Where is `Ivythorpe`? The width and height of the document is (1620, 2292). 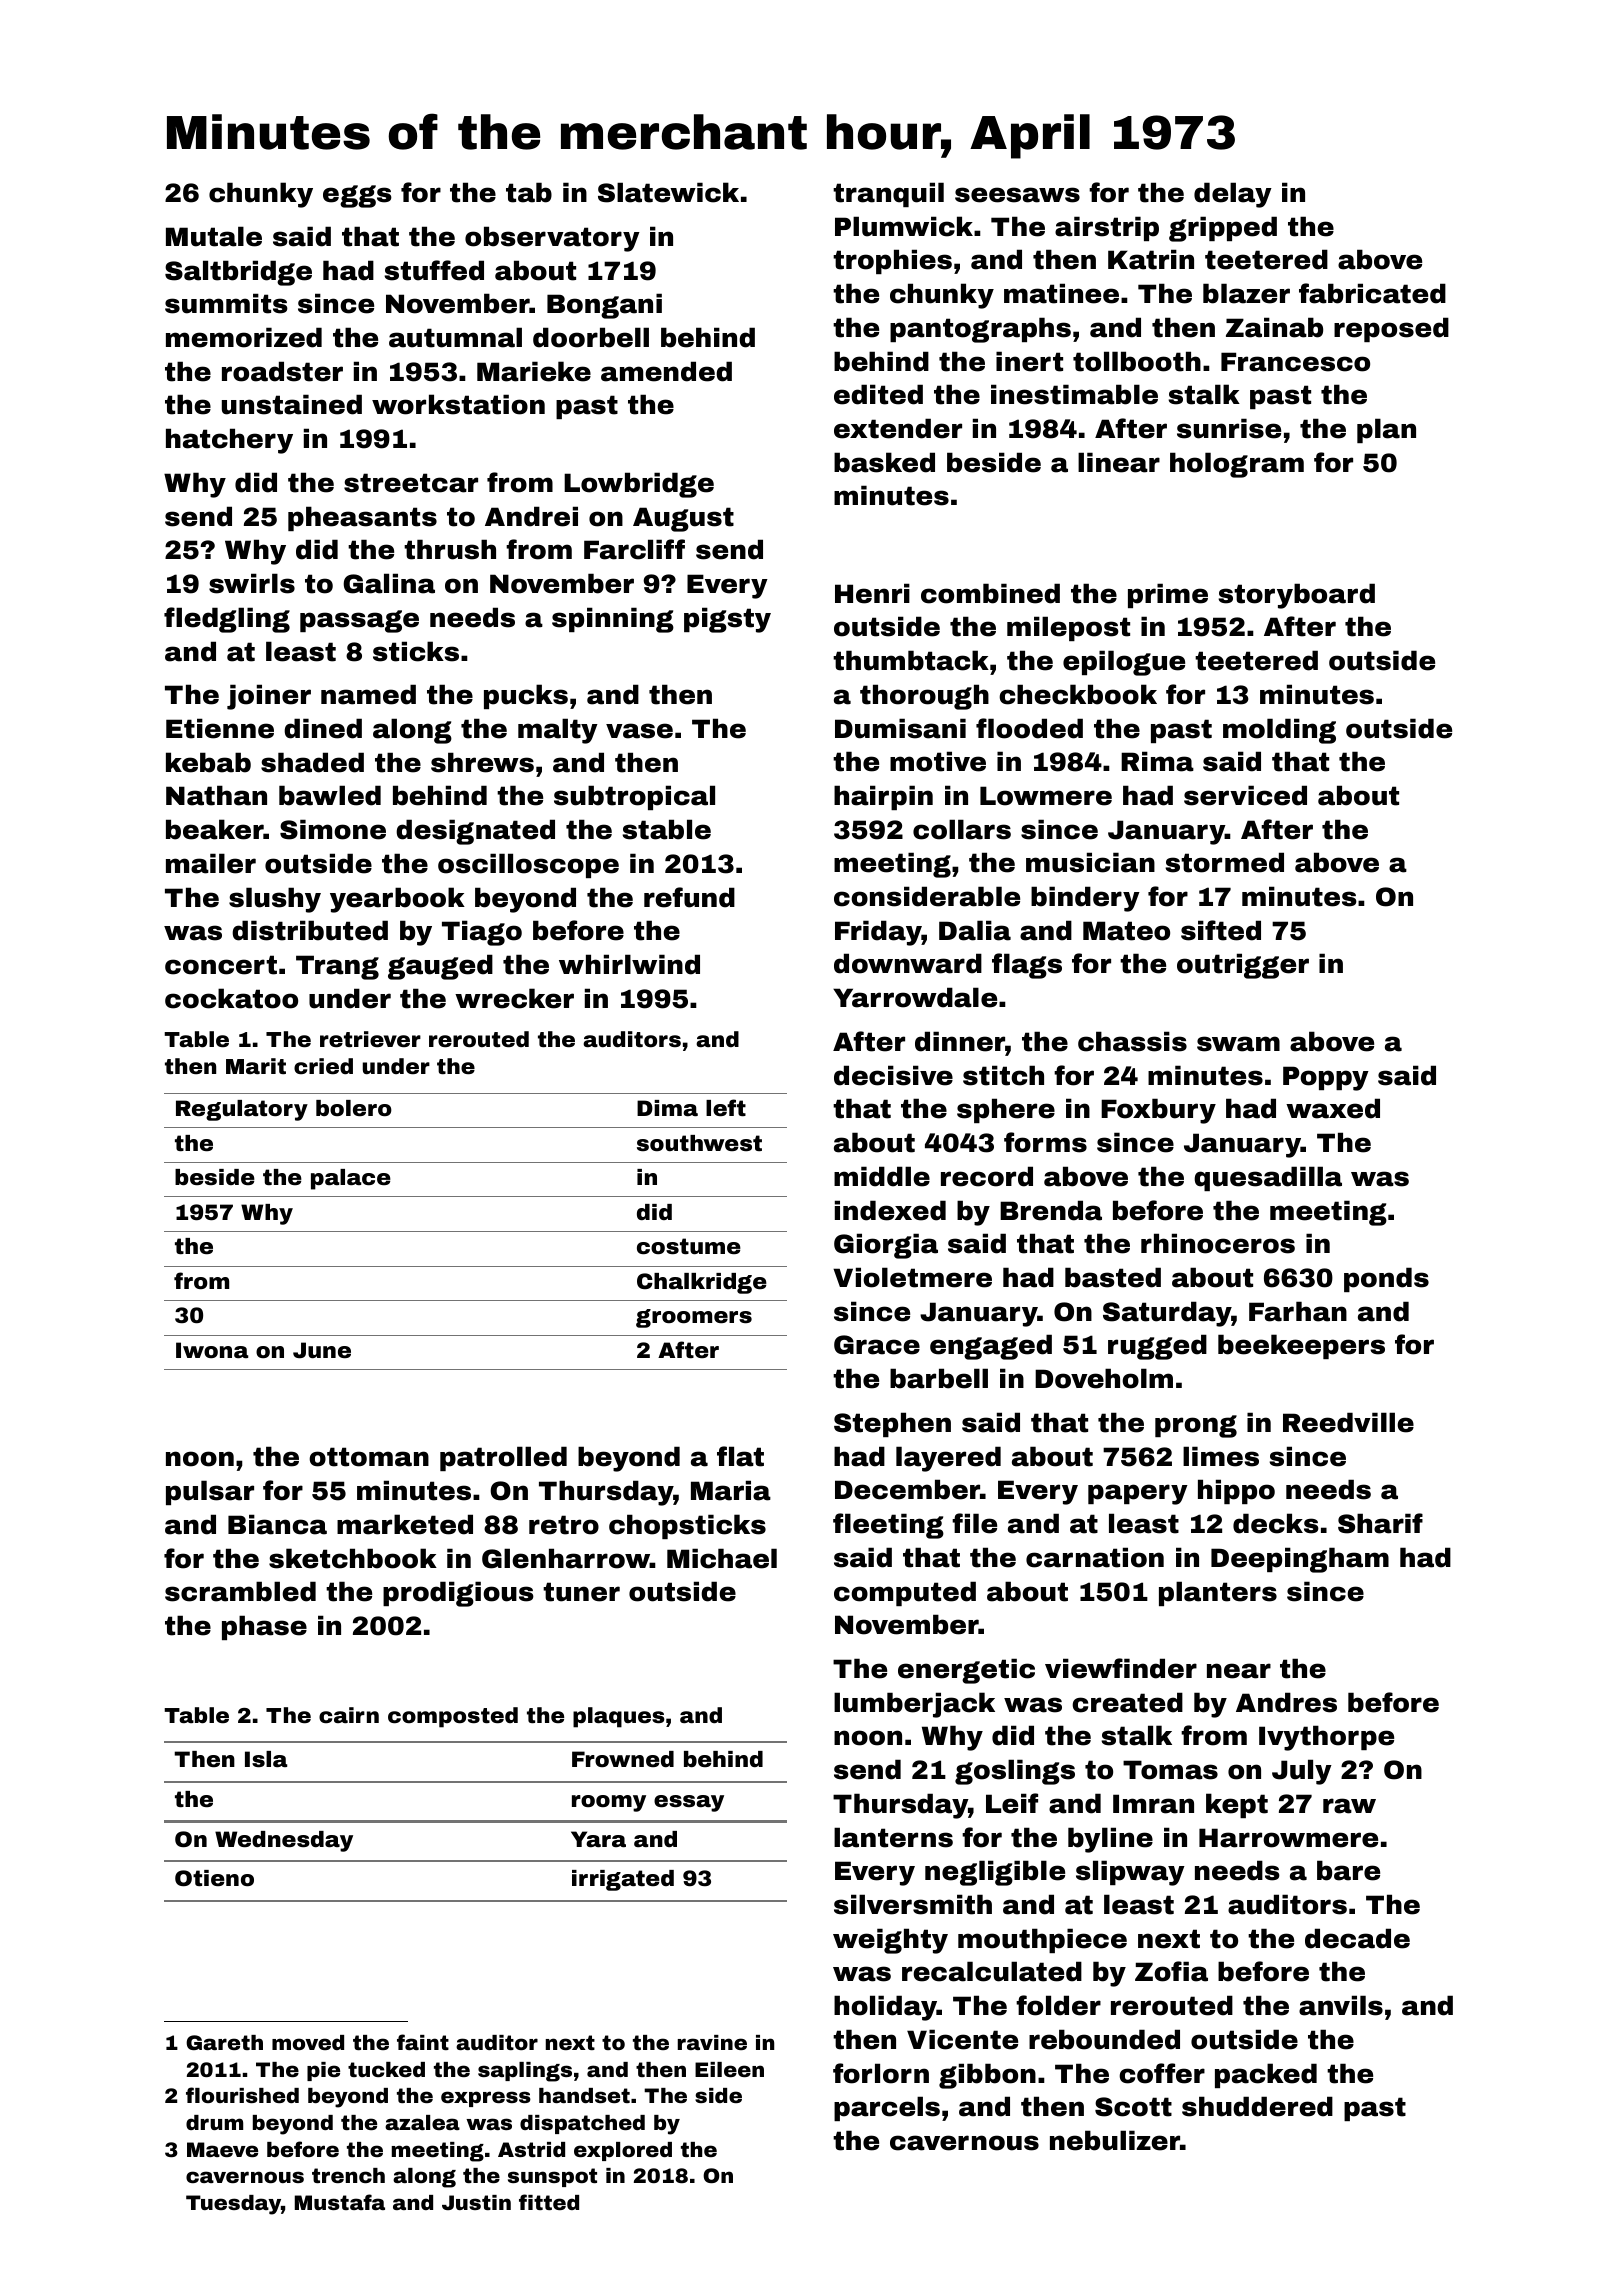 Ivythorpe is located at coordinates (1326, 1738).
